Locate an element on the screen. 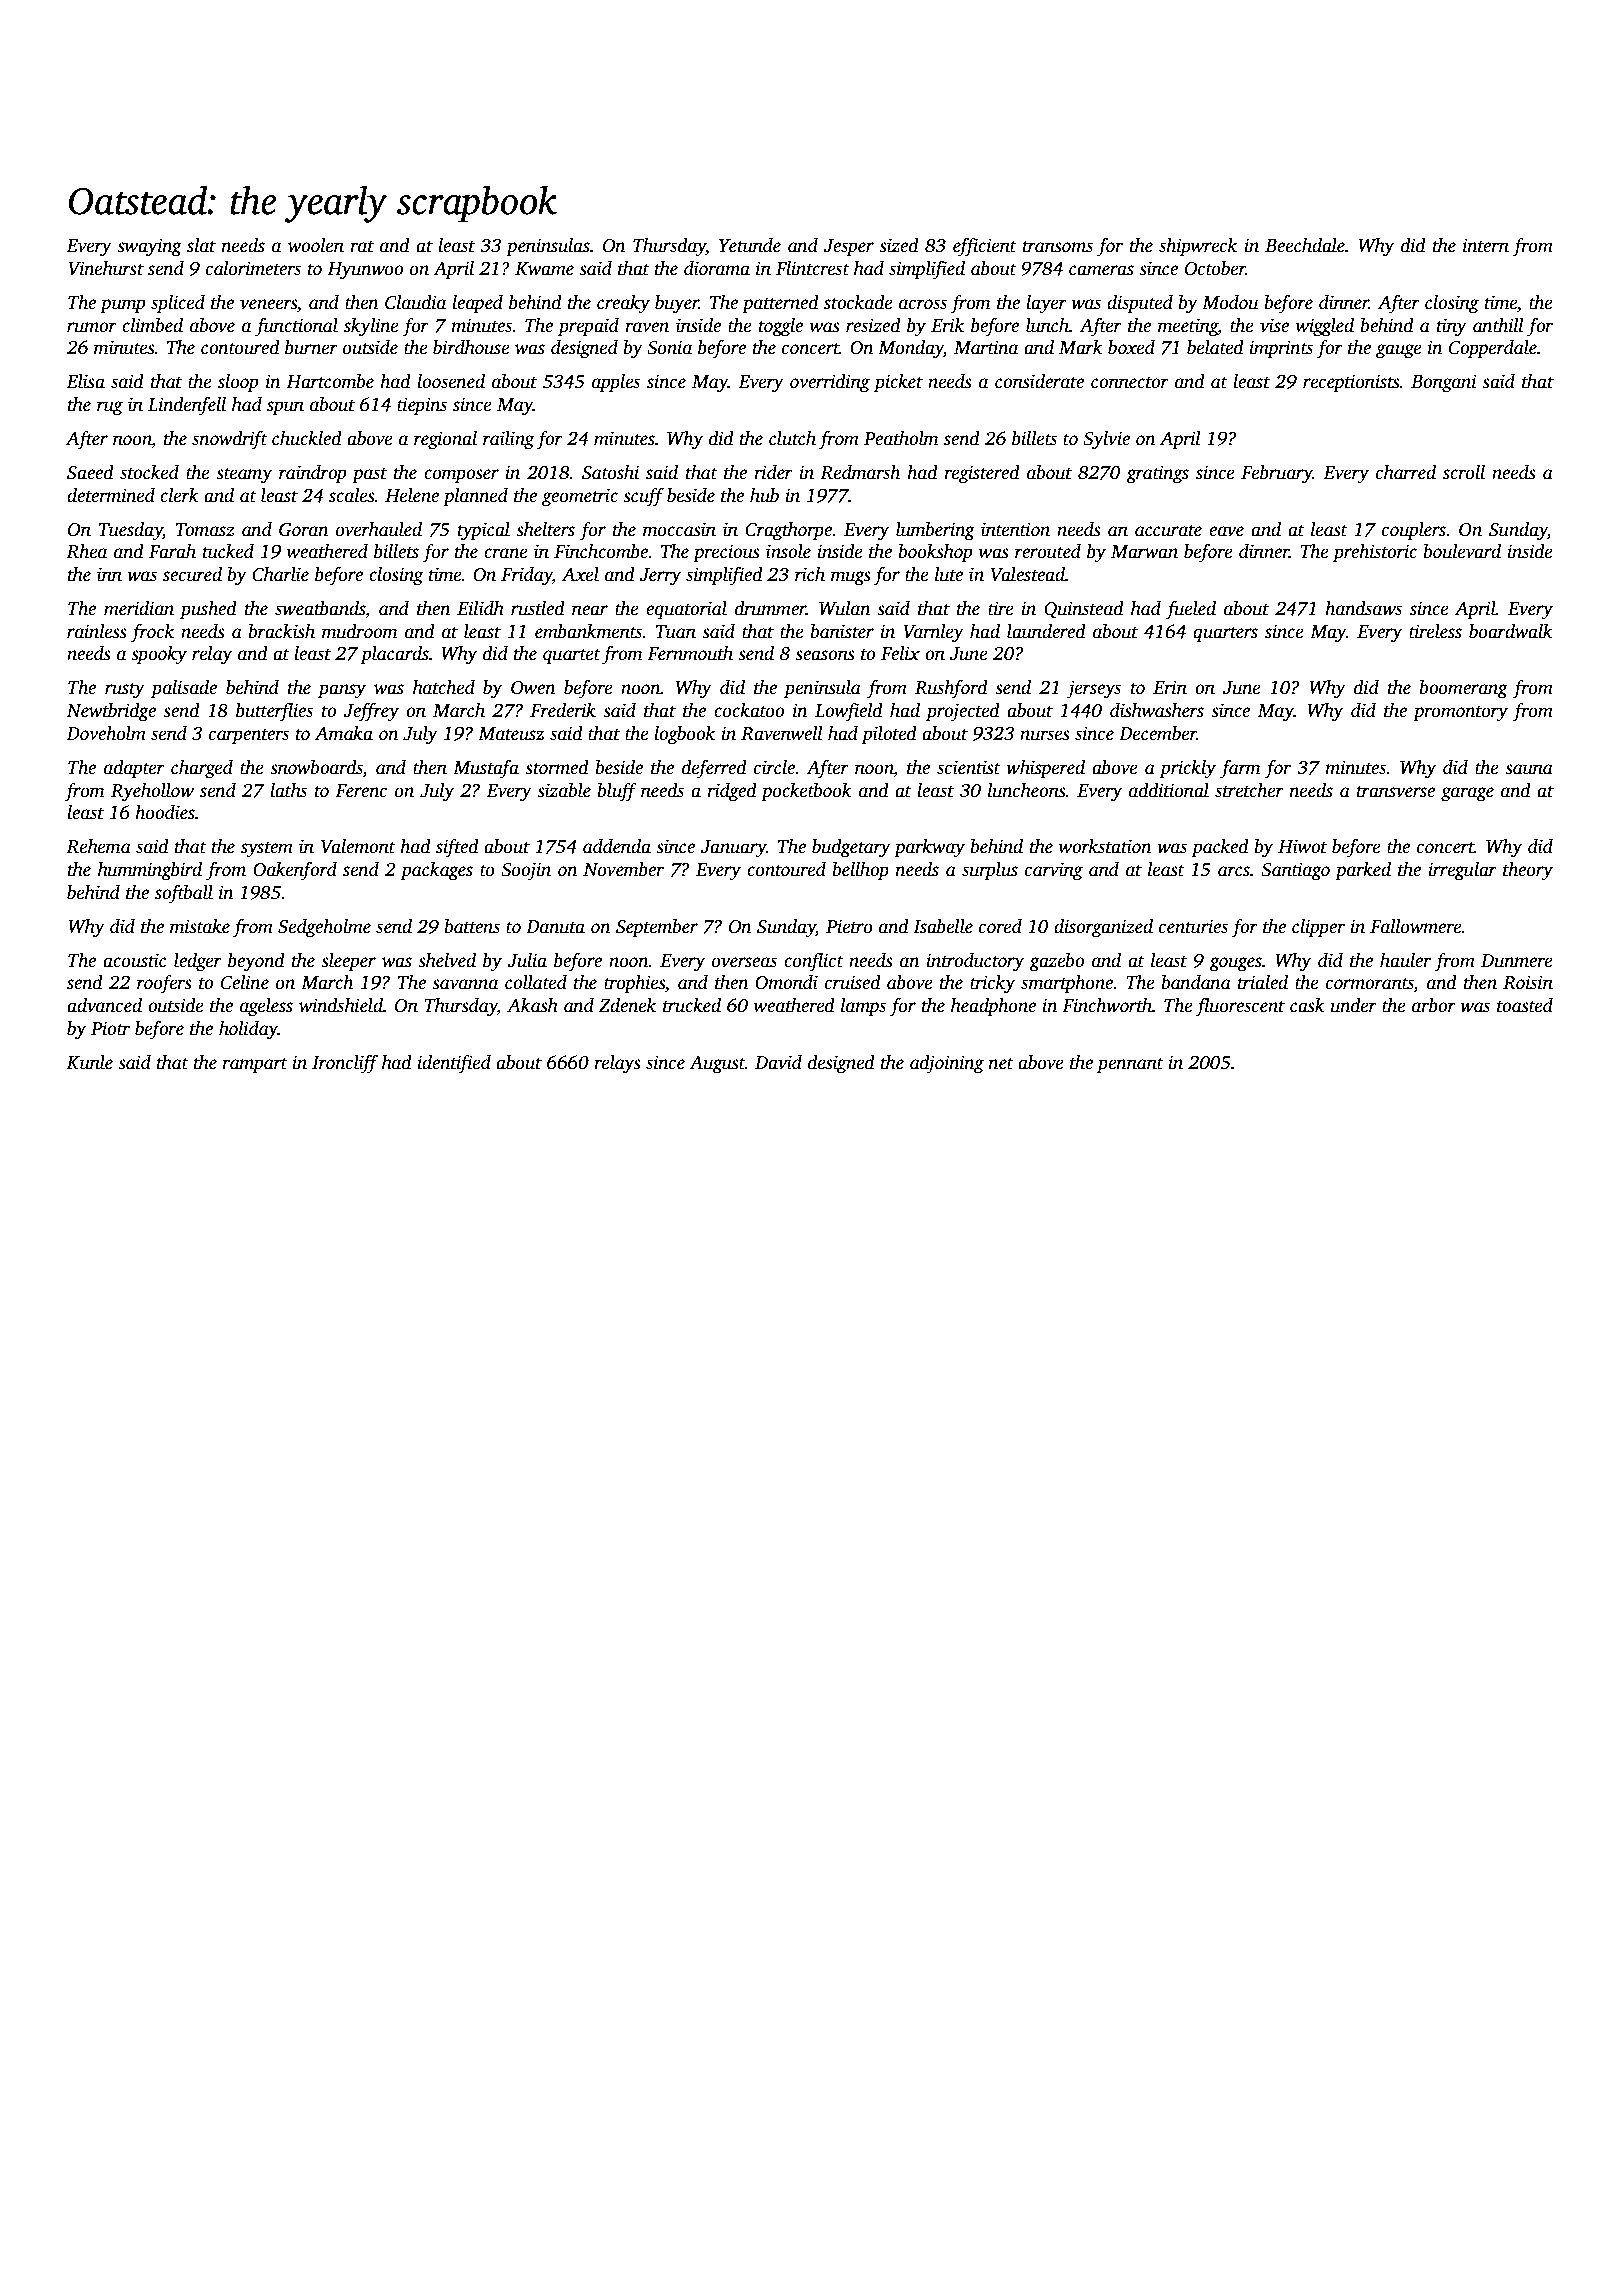  woolen is located at coordinates (316, 245).
